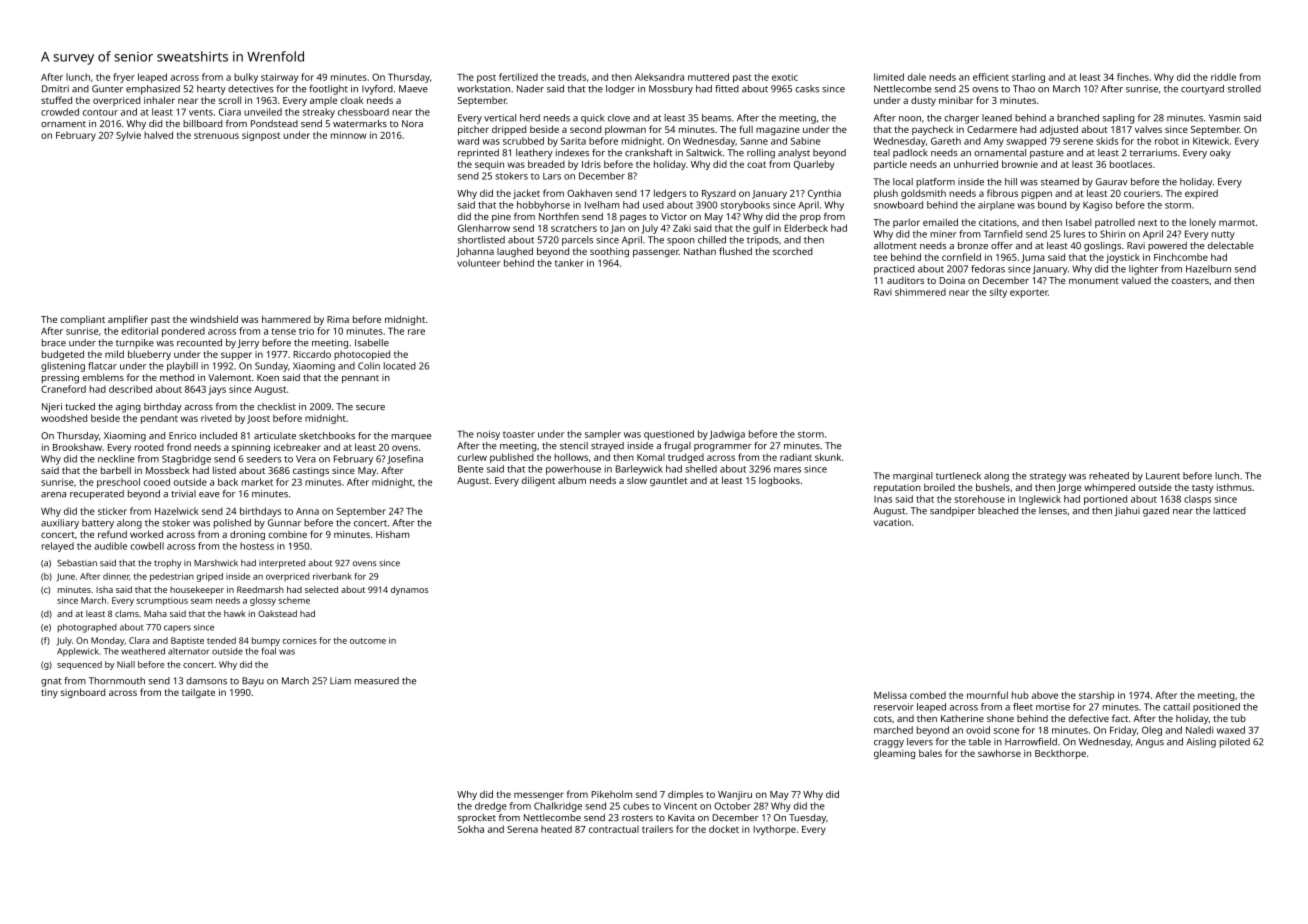 The width and height of the document is (1308, 924). I want to click on dredge, so click(491, 807).
